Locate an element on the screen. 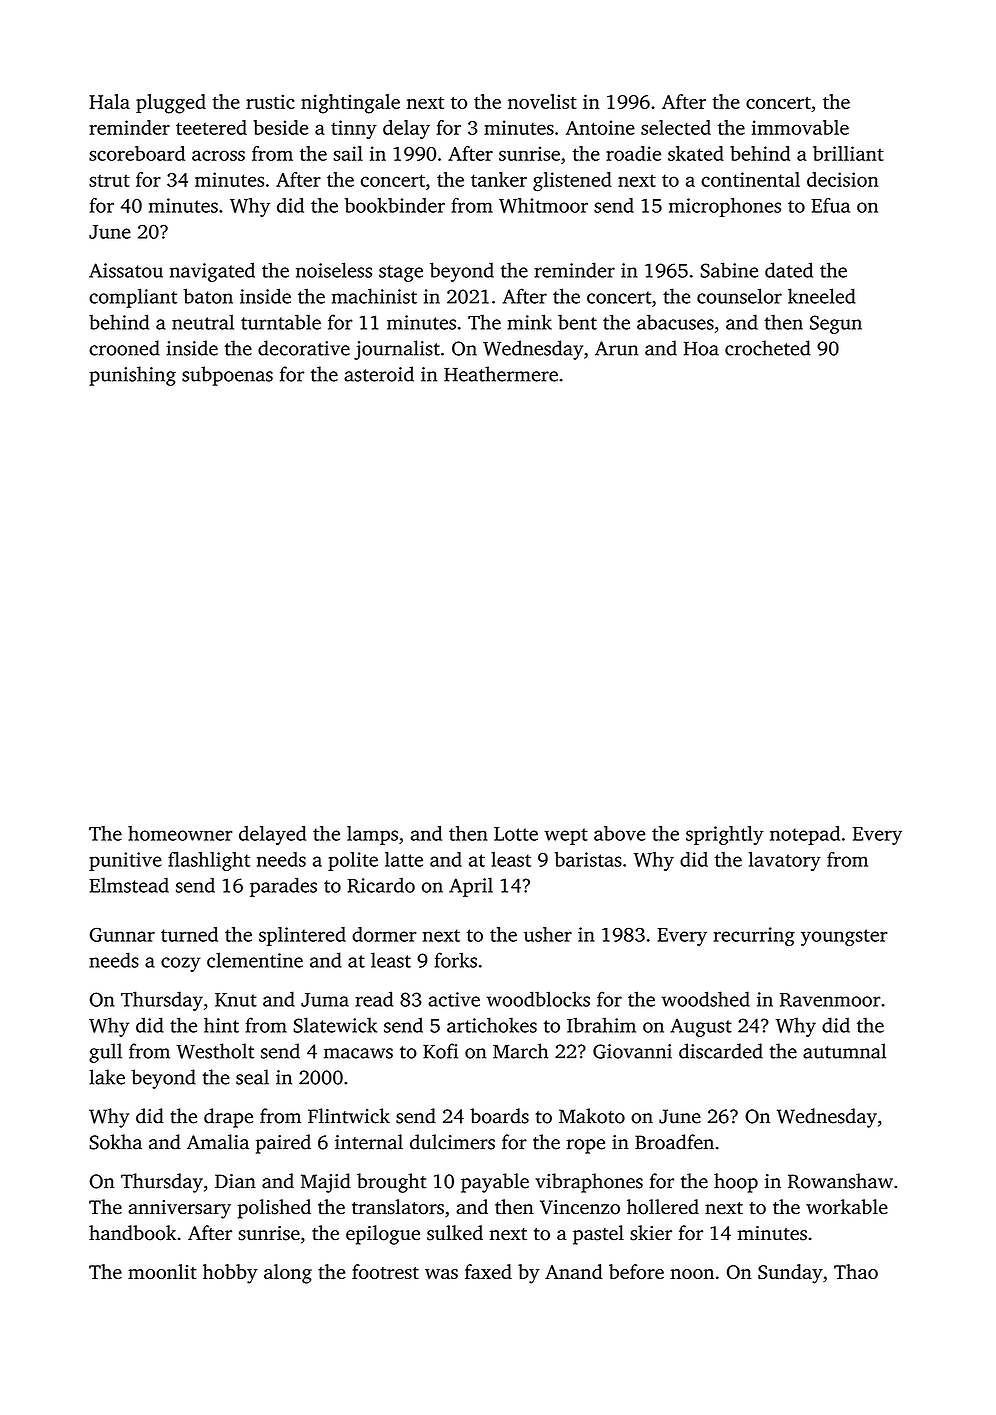 The image size is (996, 1415). novelist is located at coordinates (542, 101).
